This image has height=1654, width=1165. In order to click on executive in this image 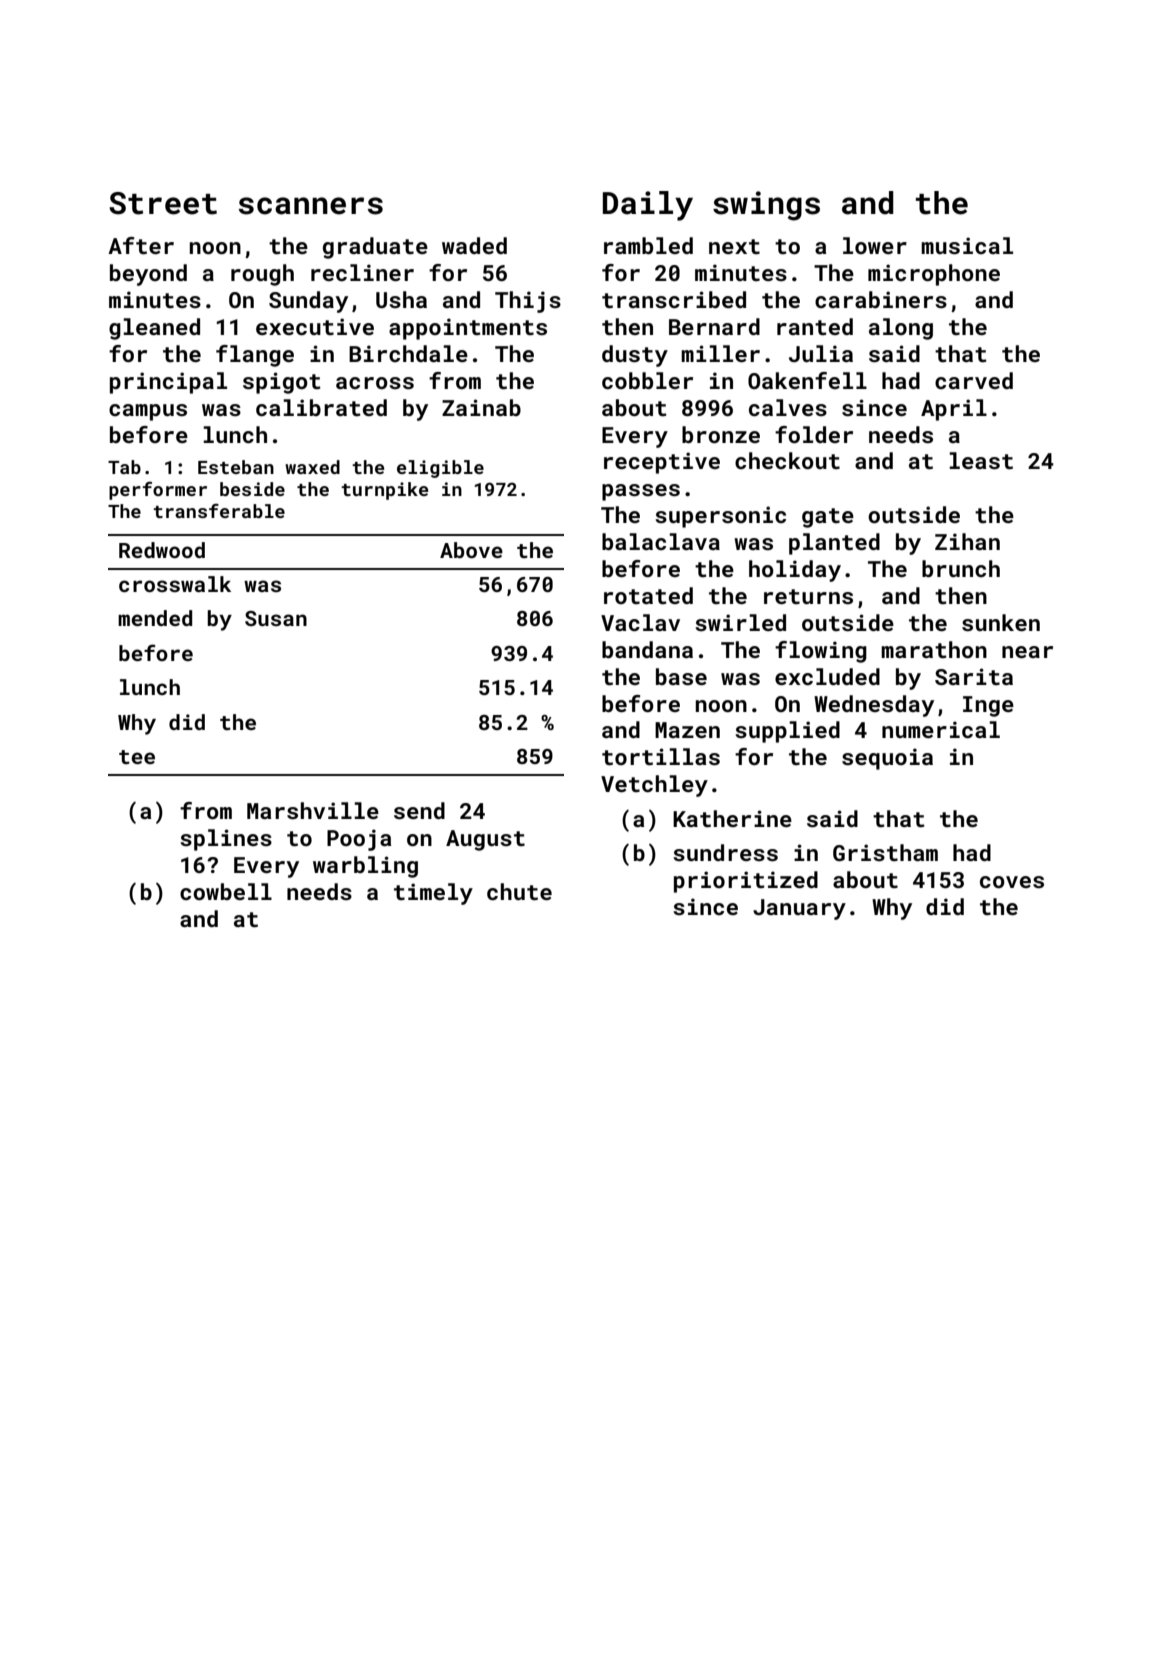, I will do `click(315, 326)`.
